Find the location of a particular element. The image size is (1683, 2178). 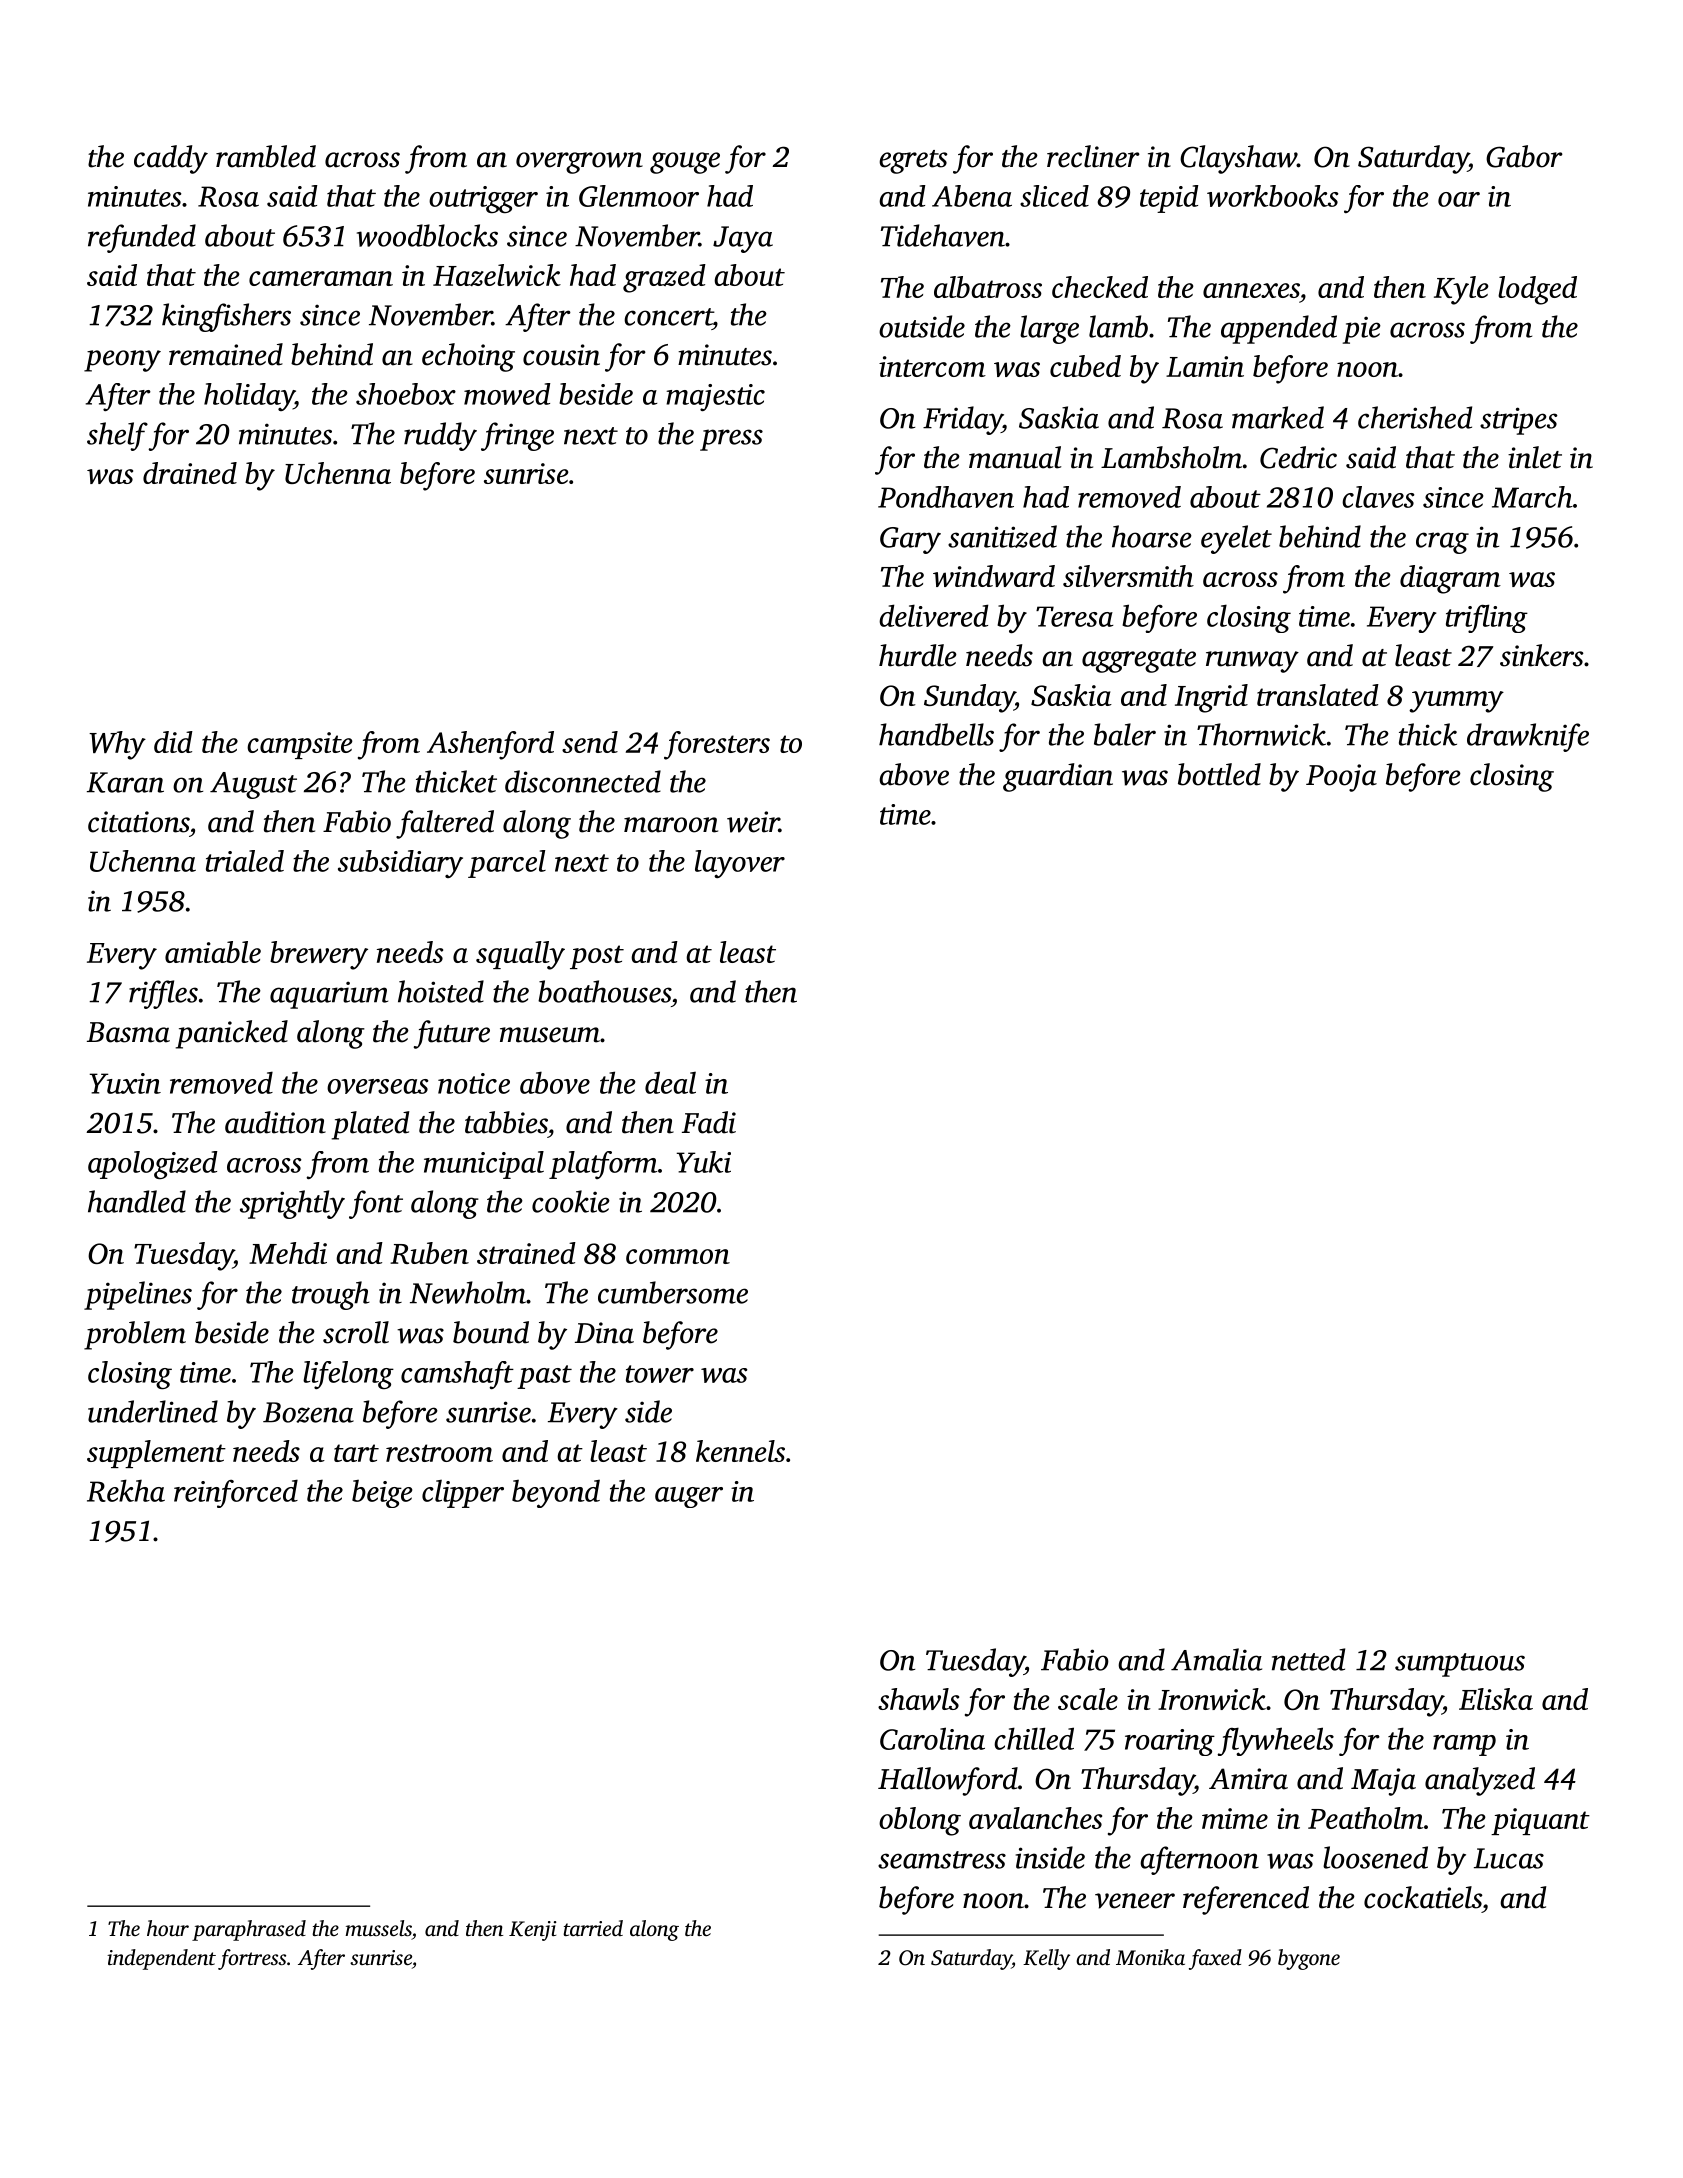

Why is located at coordinates (117, 745).
